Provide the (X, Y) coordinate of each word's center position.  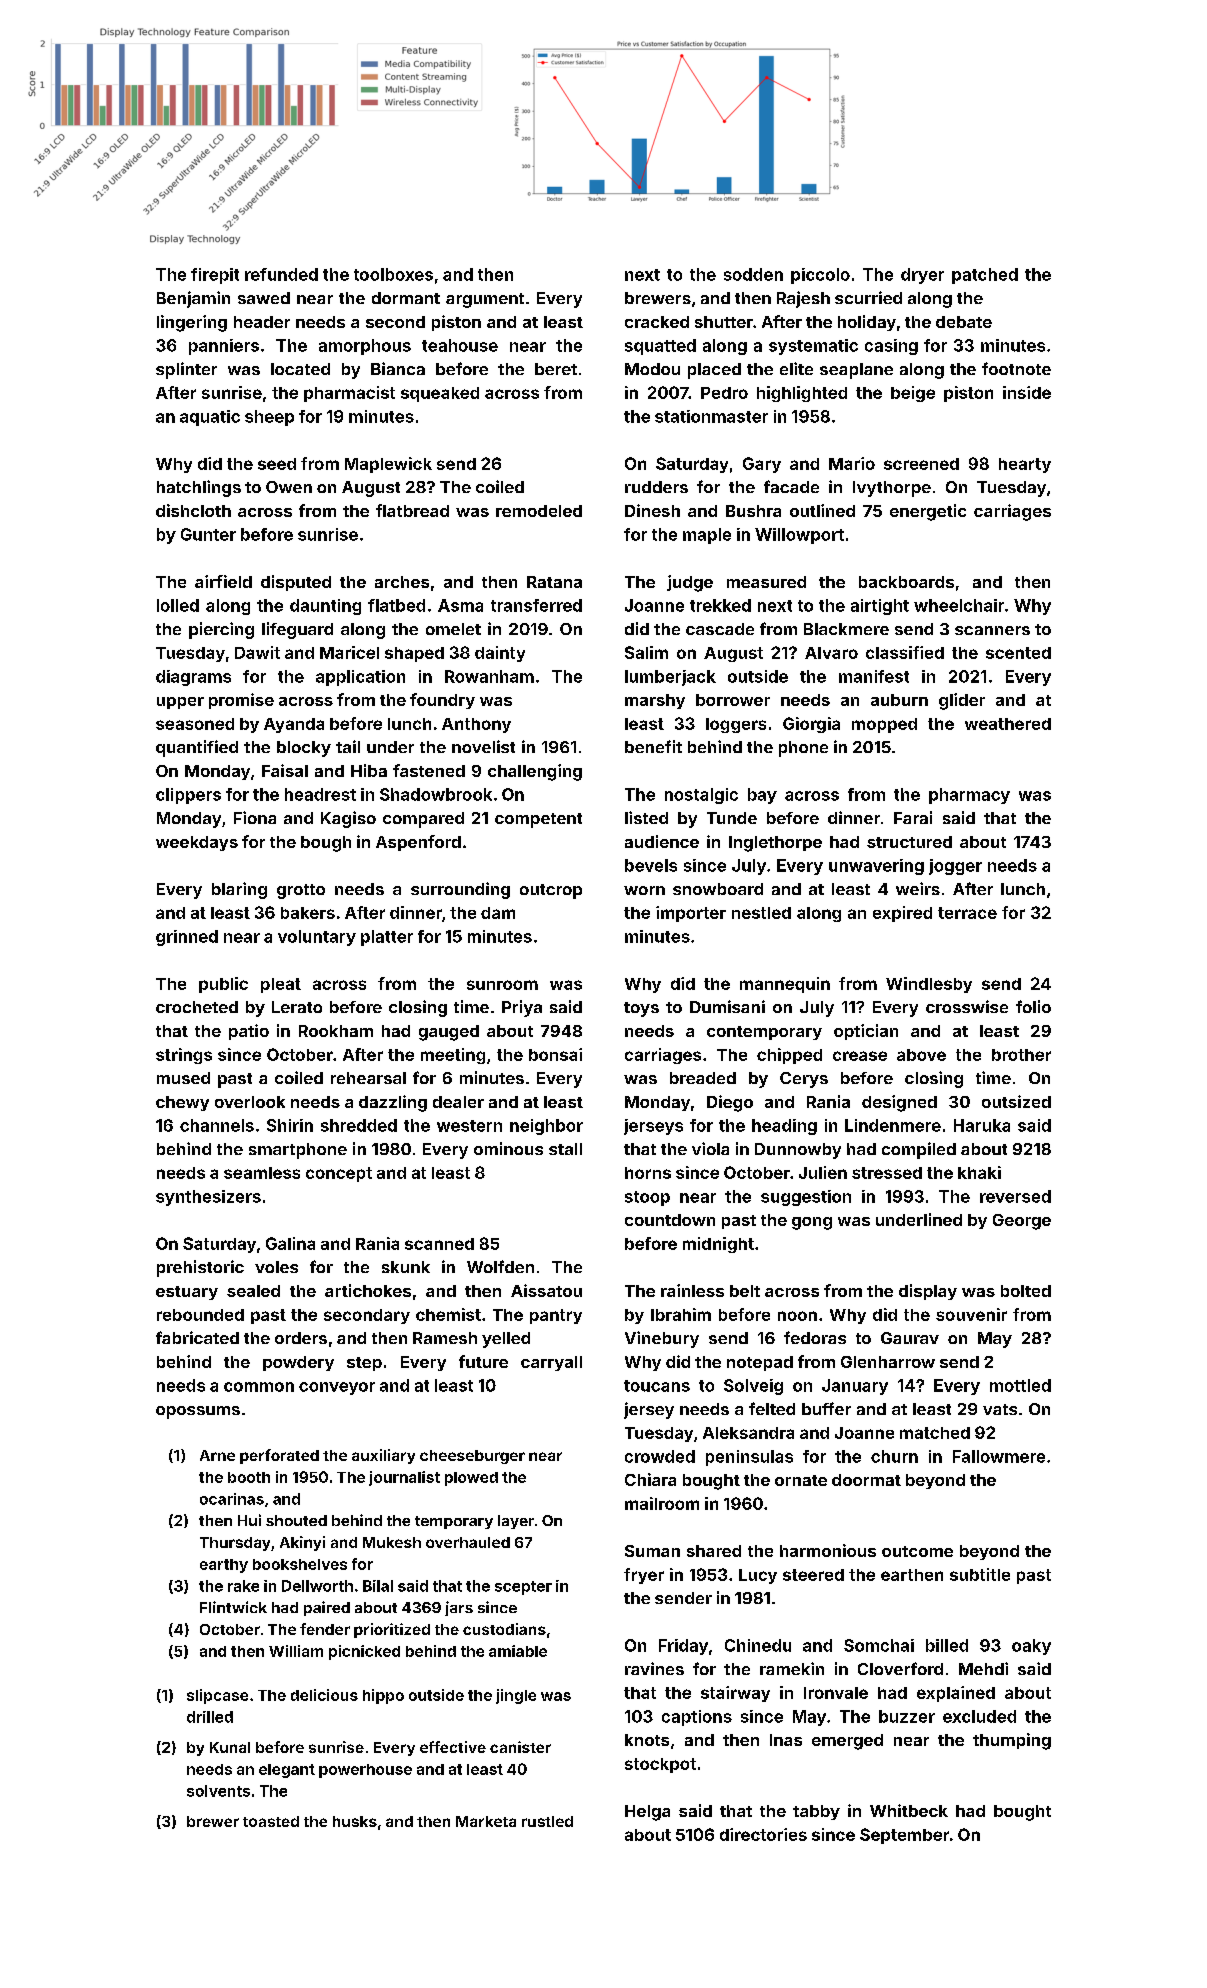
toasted (271, 1821)
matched (935, 1433)
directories (763, 1834)
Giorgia (811, 725)
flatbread (412, 510)
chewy (182, 1103)
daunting (325, 607)
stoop (647, 1198)
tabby (816, 1812)
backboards (906, 582)
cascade (720, 629)
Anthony (476, 725)
